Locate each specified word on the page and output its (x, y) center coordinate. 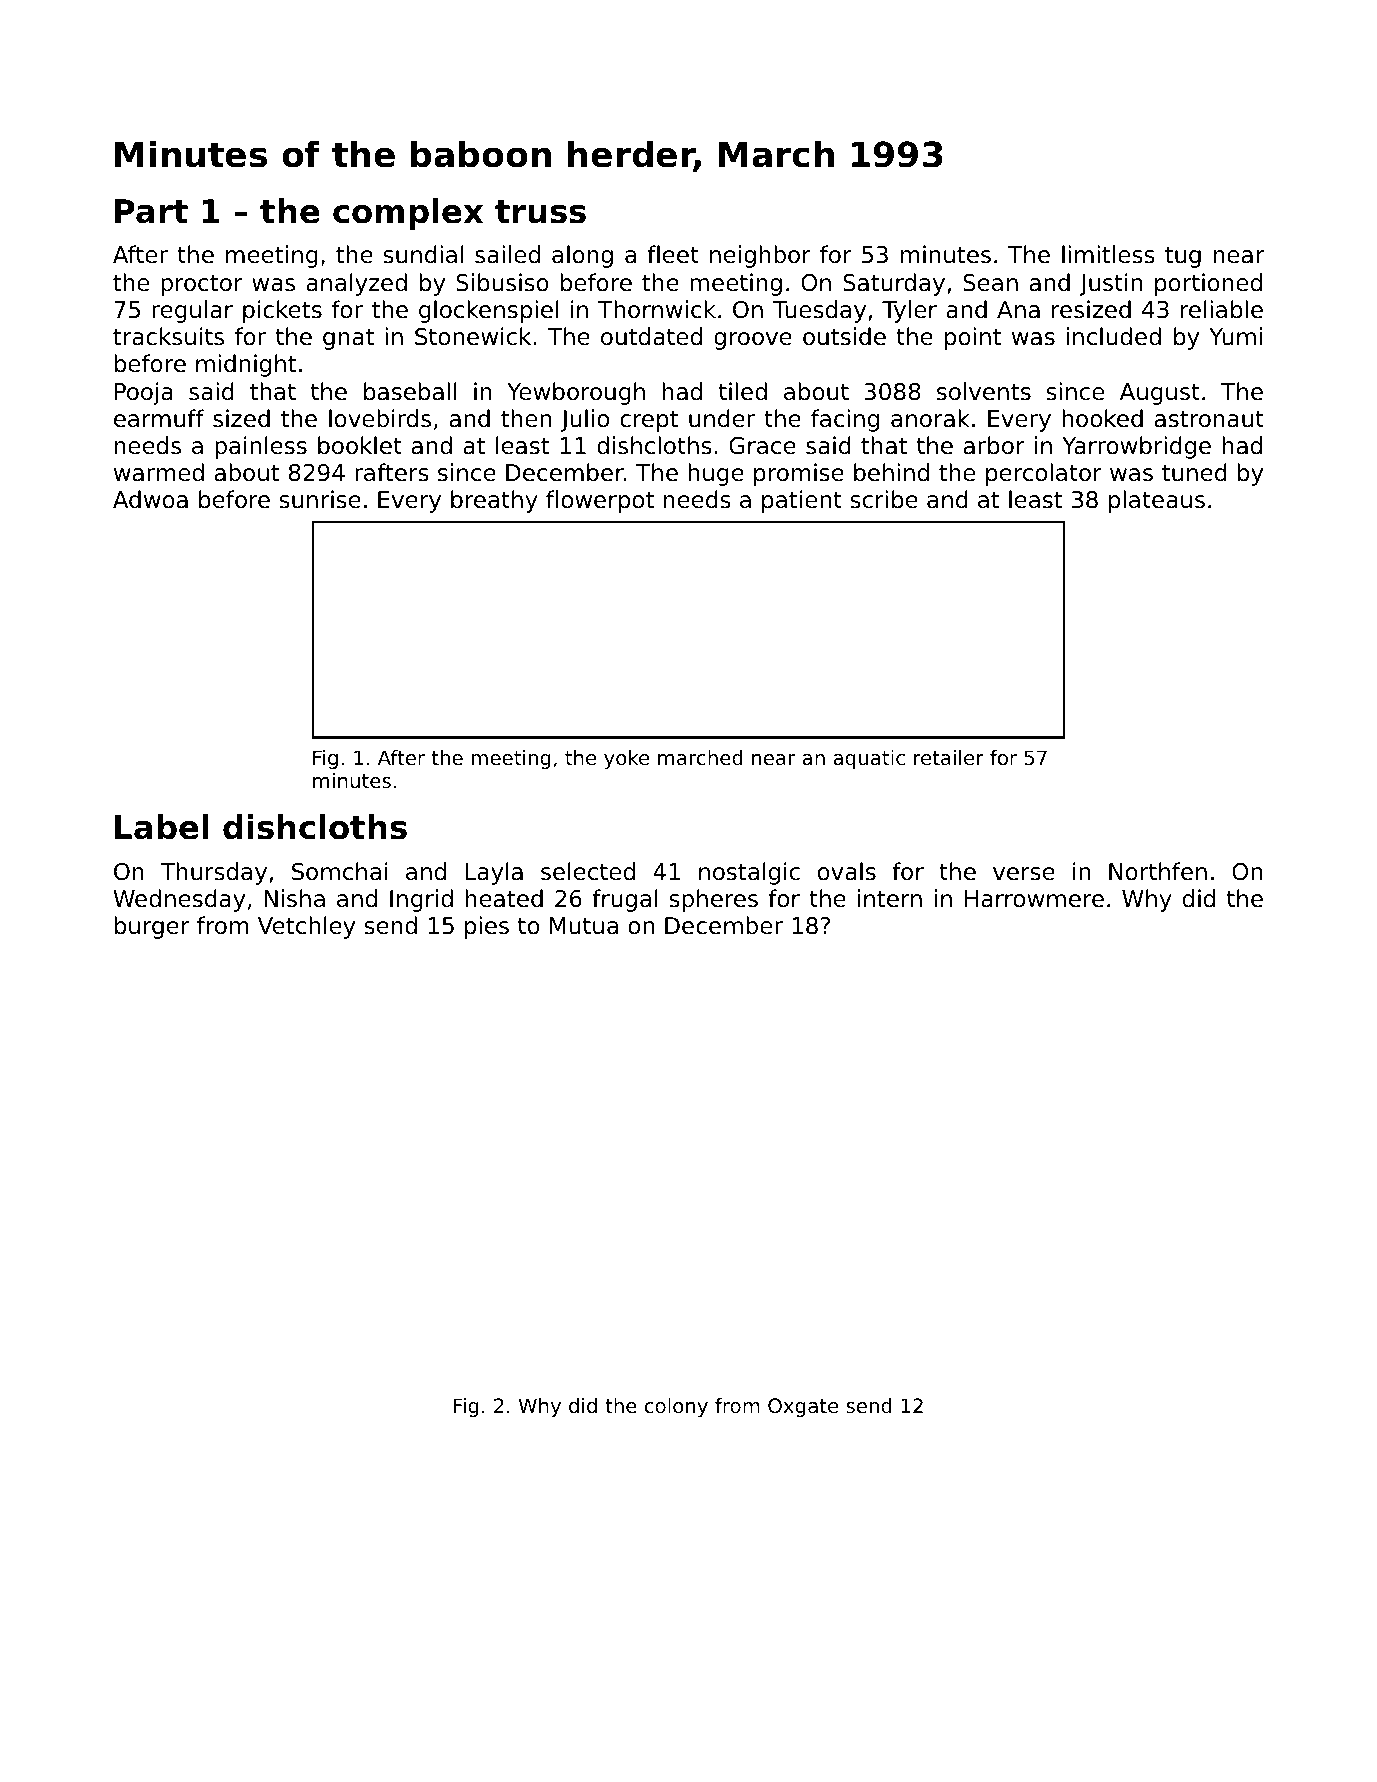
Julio (585, 420)
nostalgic (749, 873)
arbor (994, 445)
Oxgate (803, 1407)
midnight (246, 365)
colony (676, 1407)
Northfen (1158, 871)
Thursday (213, 873)
